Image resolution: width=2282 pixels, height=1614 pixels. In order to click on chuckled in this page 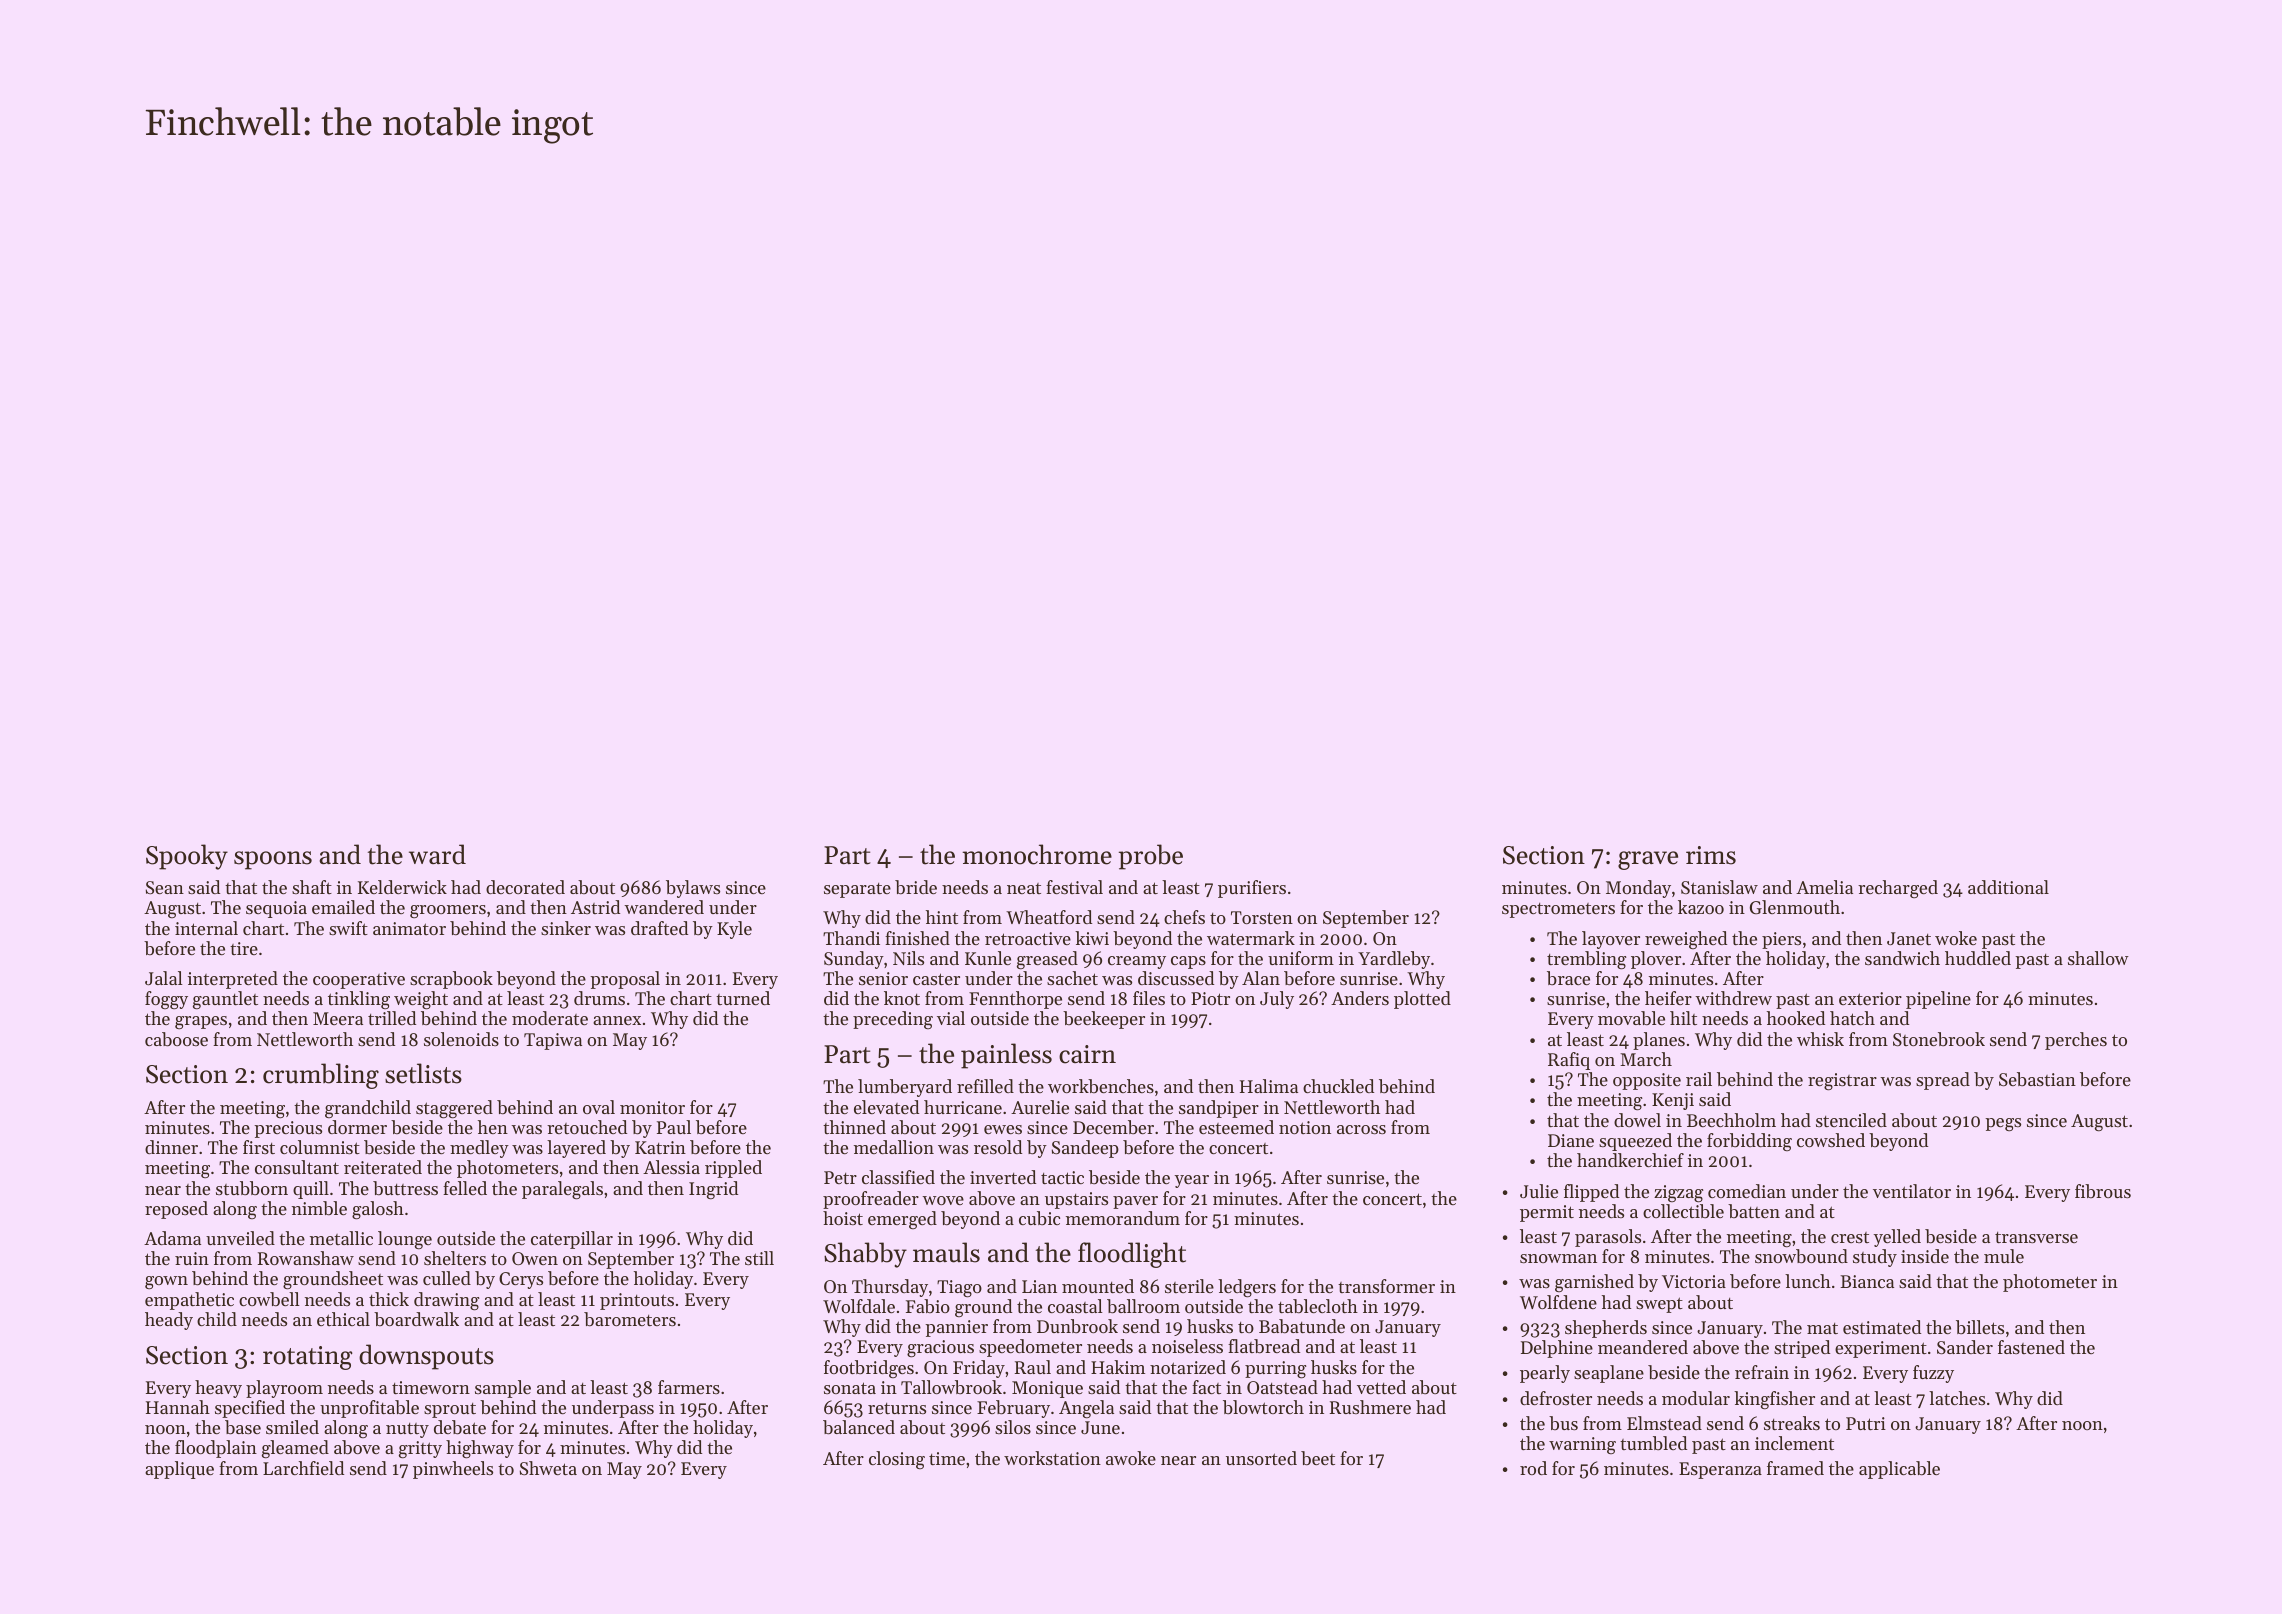, I will do `click(1338, 1086)`.
